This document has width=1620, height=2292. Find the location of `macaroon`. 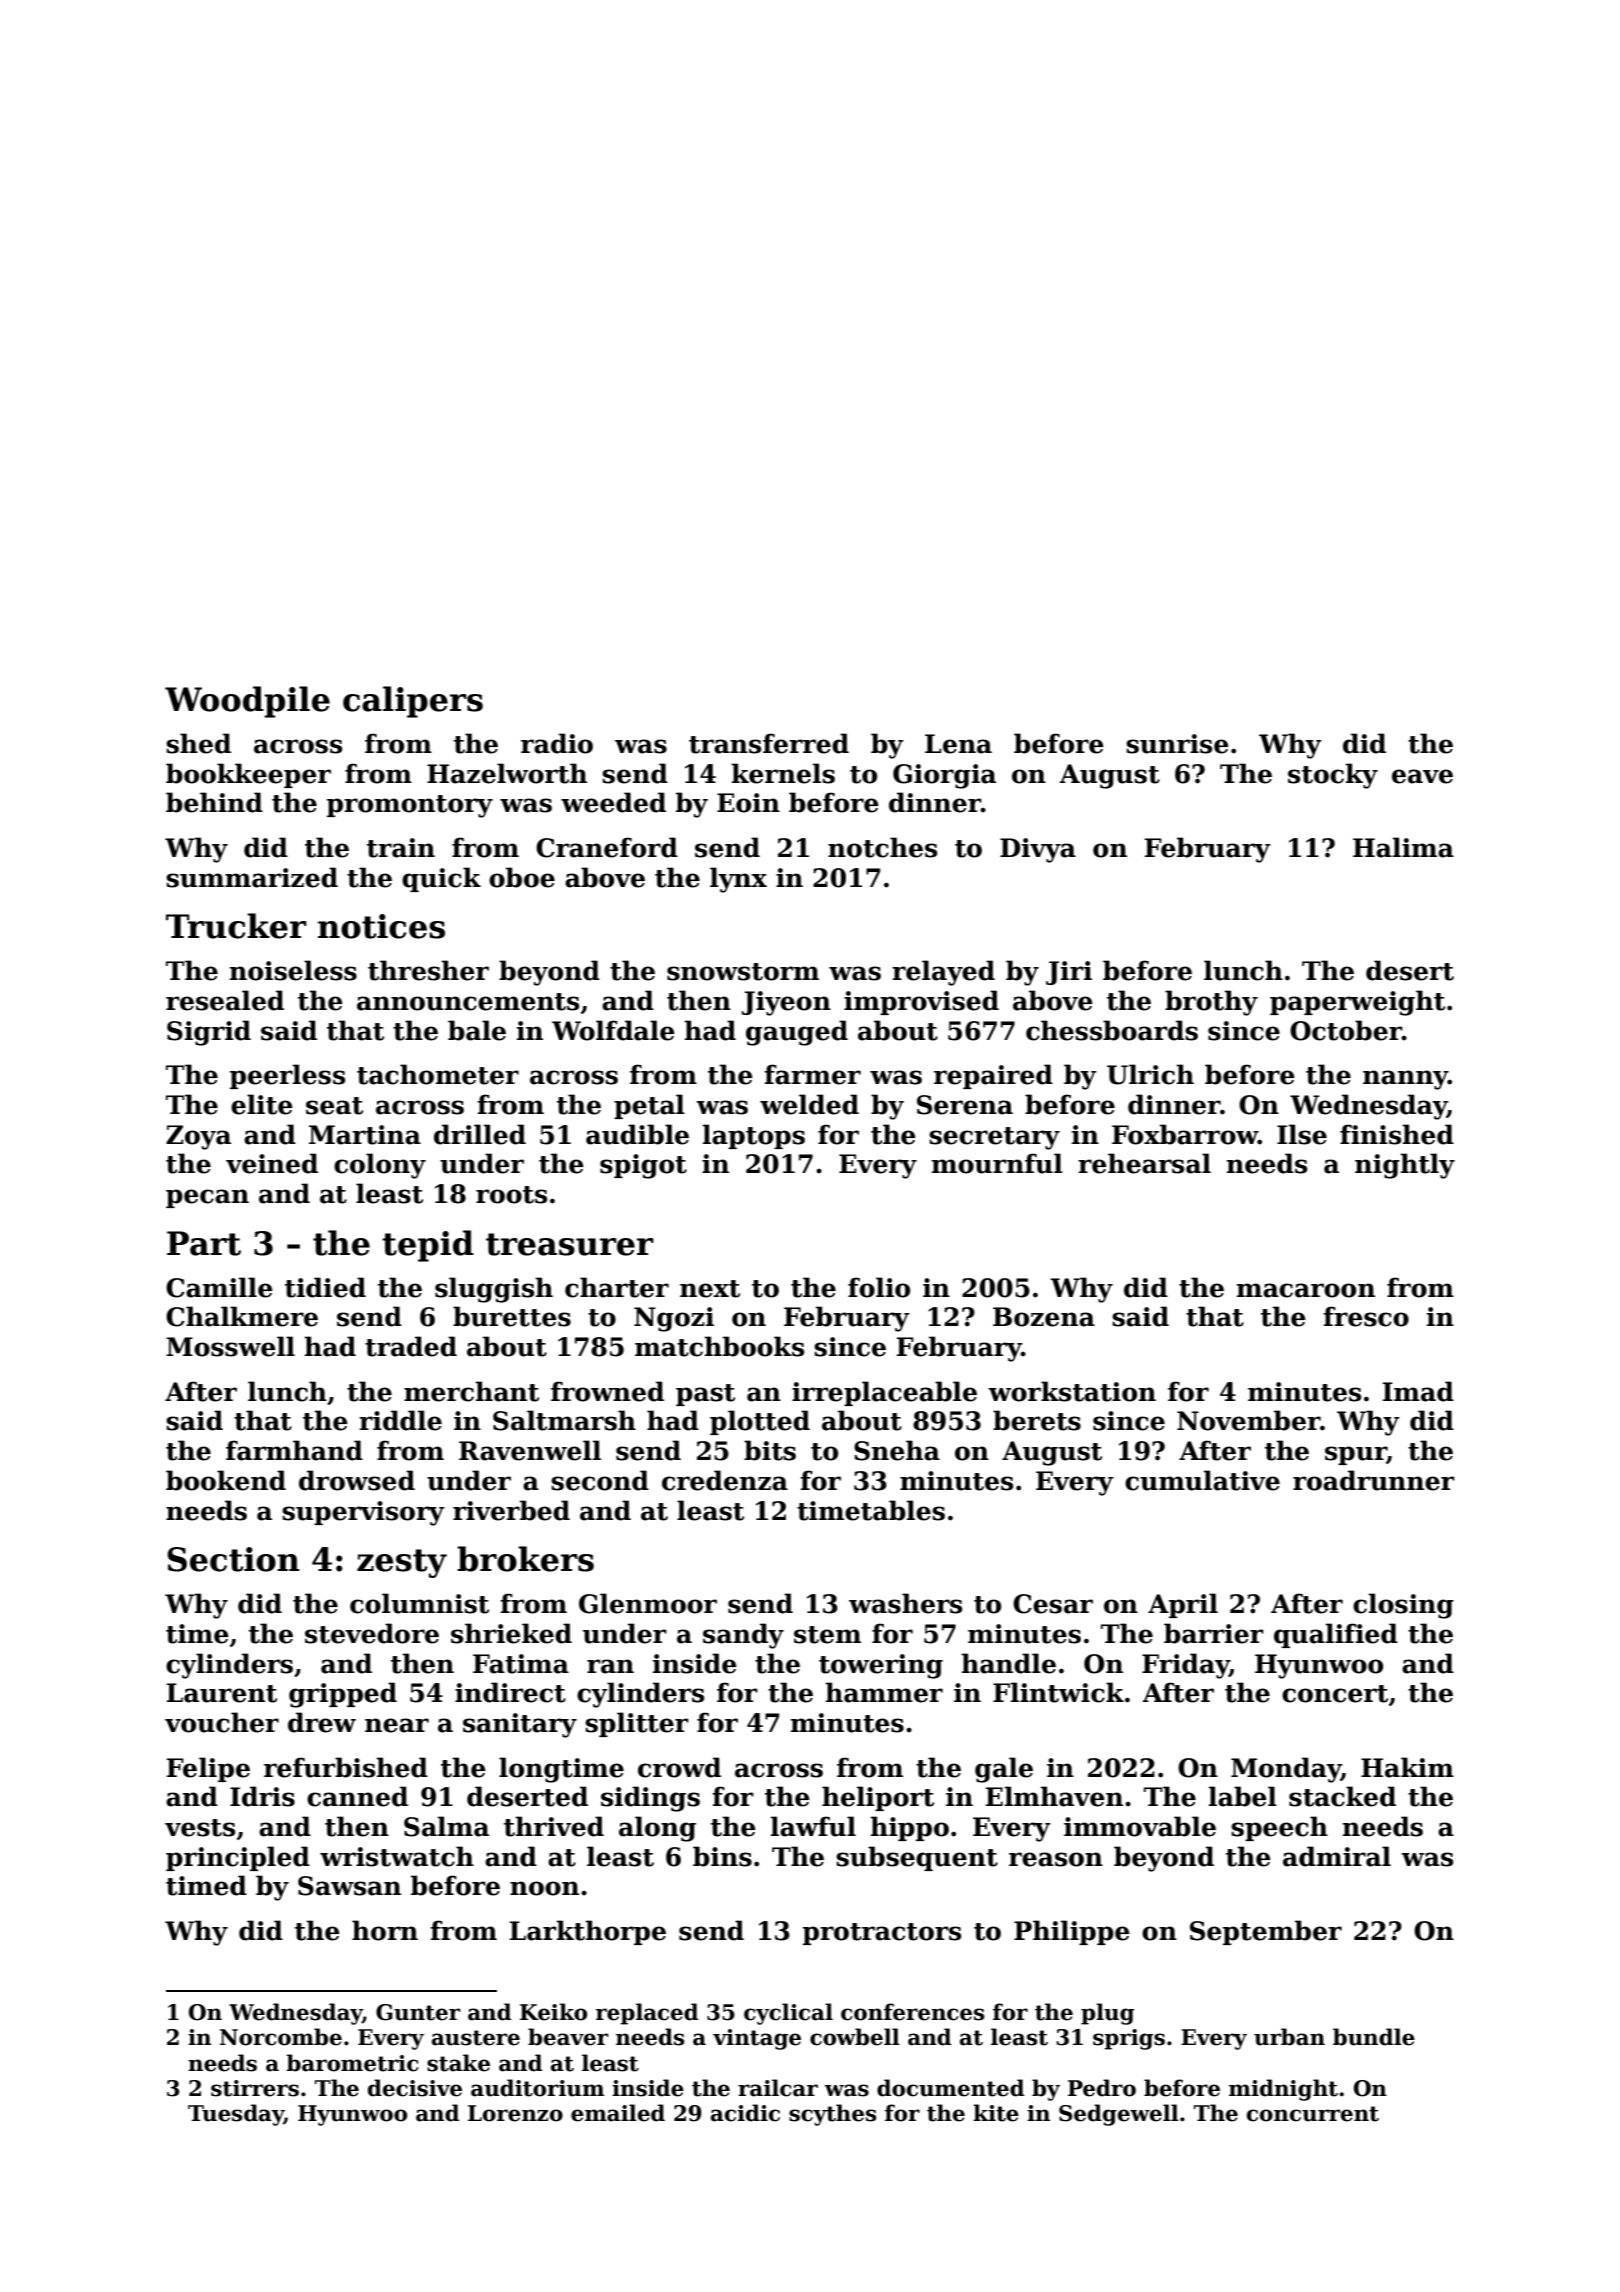

macaroon is located at coordinates (1306, 1290).
